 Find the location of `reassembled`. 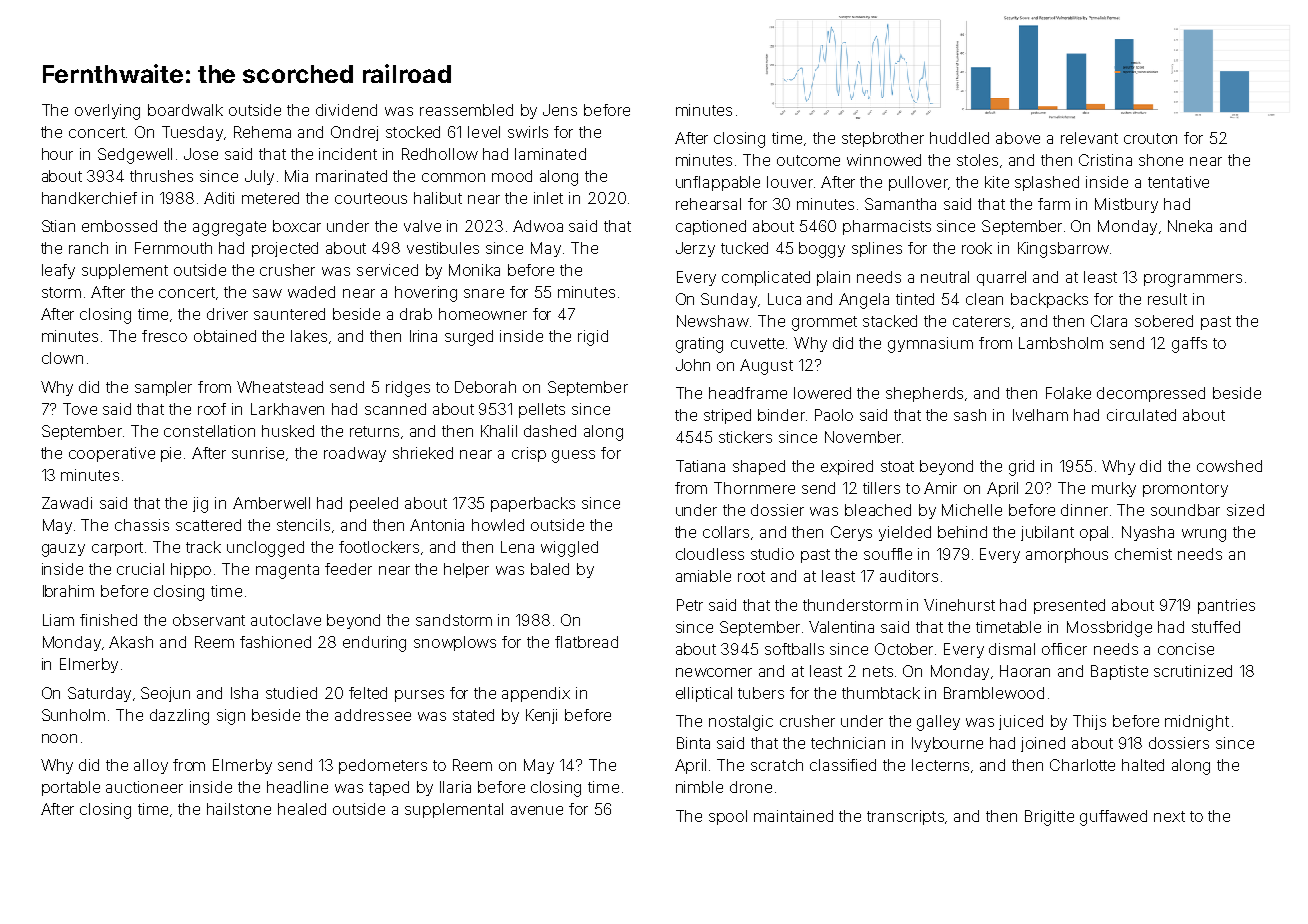

reassembled is located at coordinates (466, 110).
